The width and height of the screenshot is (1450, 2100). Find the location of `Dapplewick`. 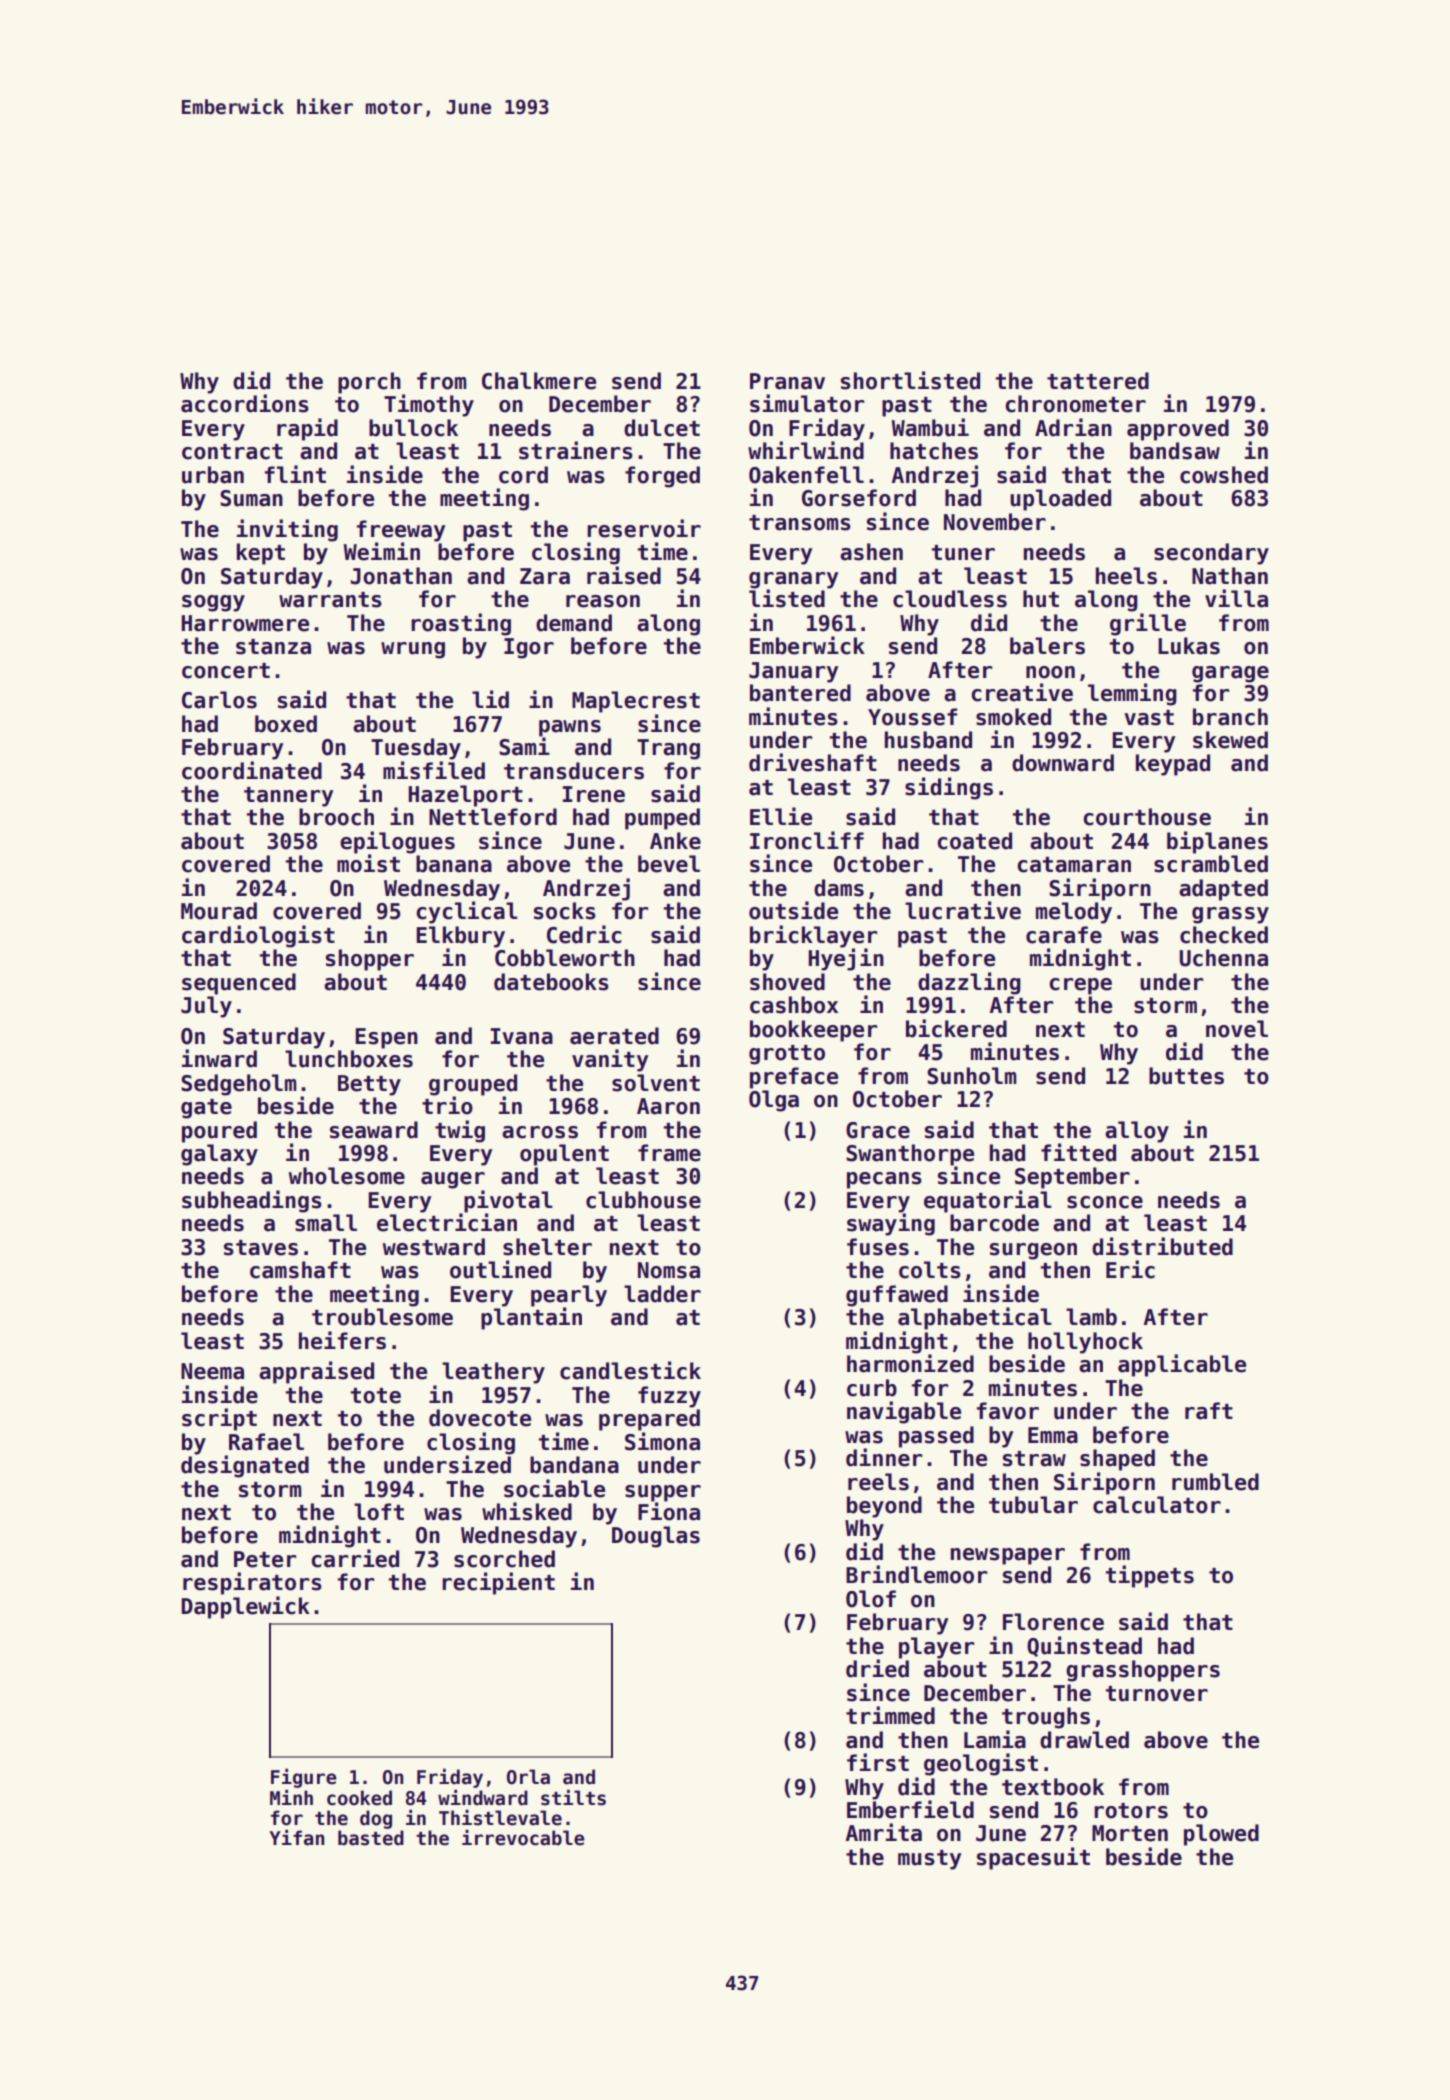

Dapplewick is located at coordinates (245, 1607).
